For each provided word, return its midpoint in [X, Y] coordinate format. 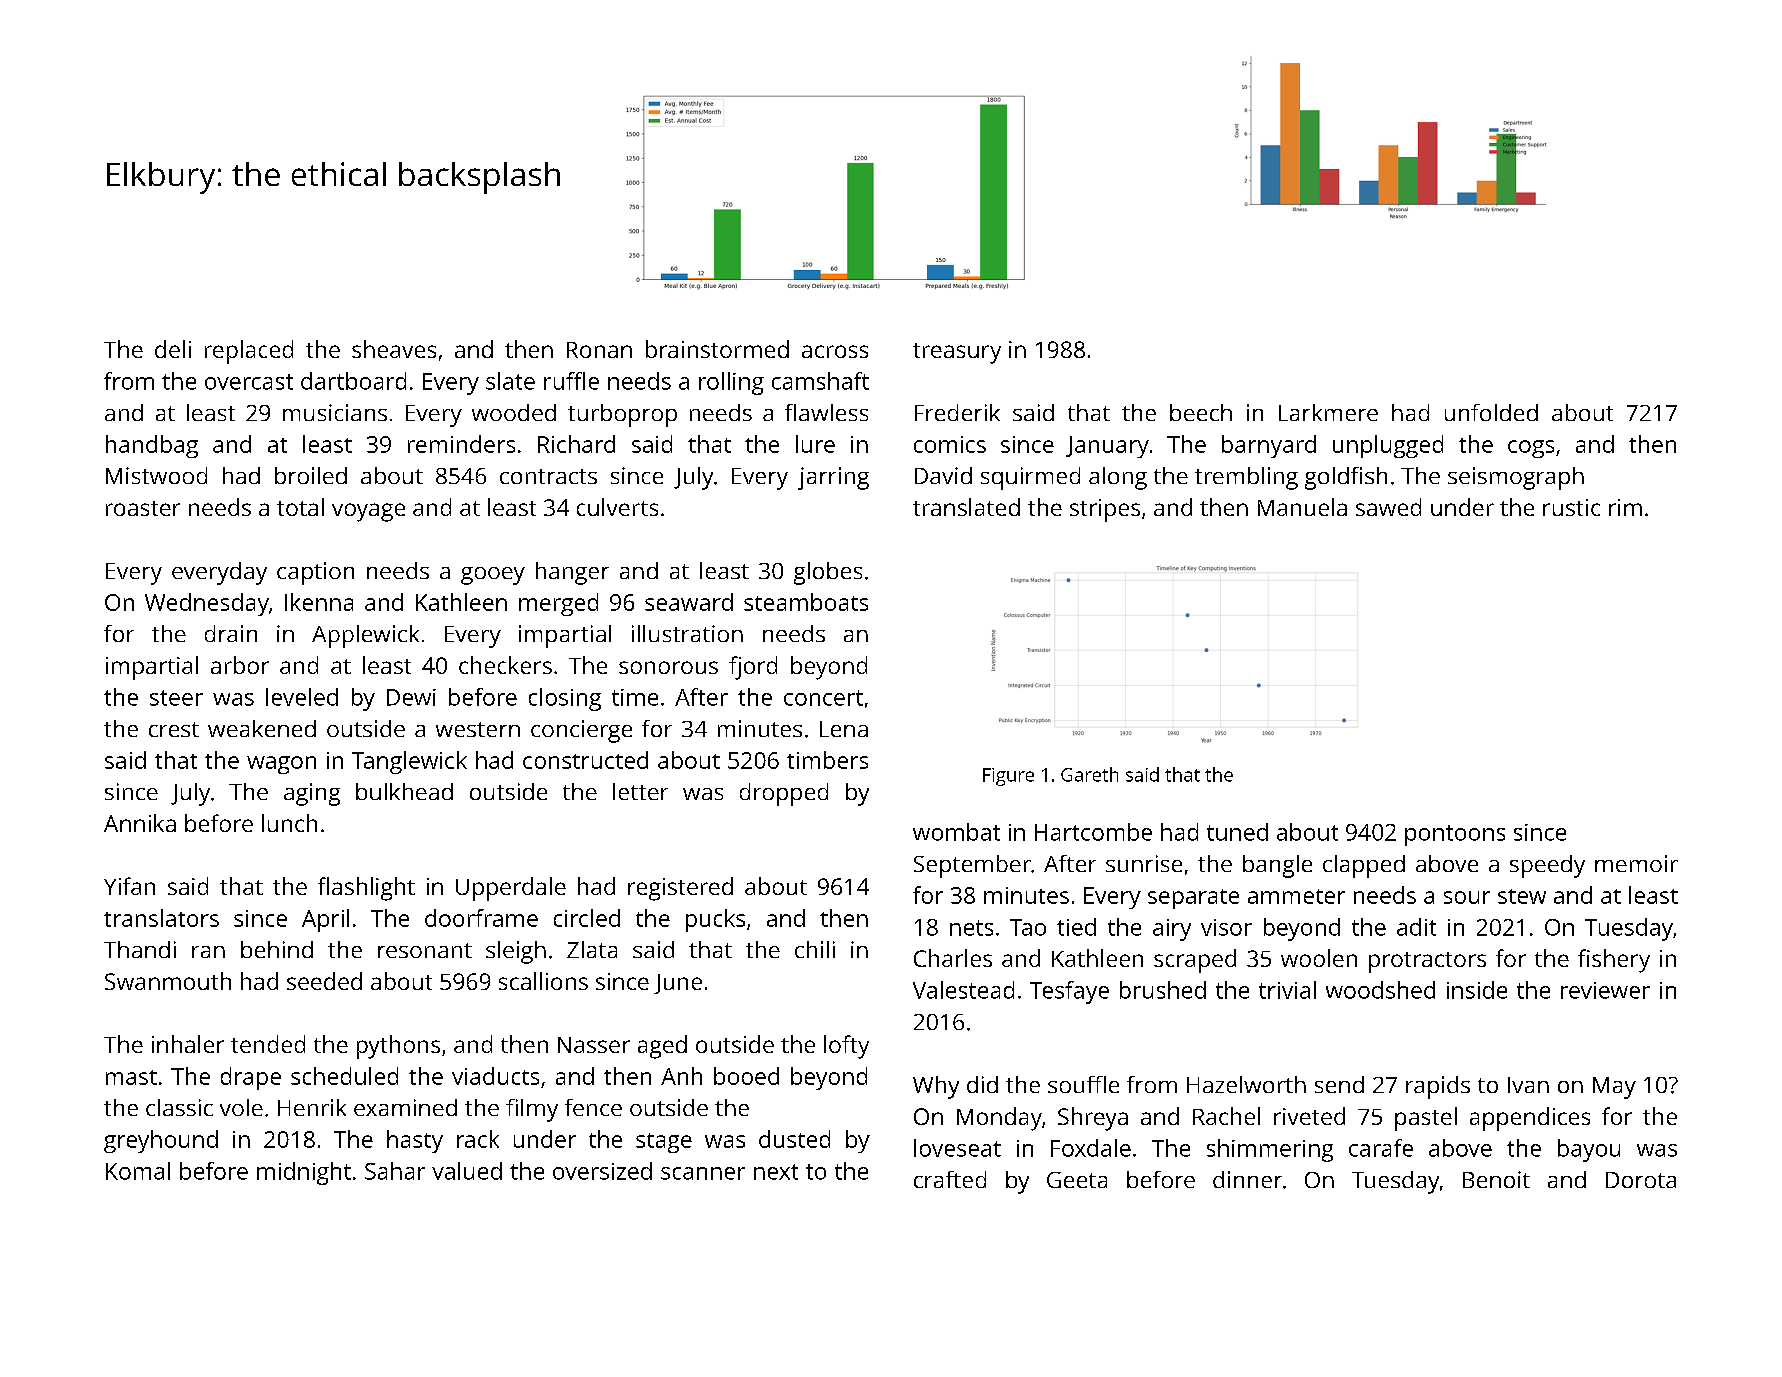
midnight [304, 1173]
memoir [1636, 863]
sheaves [394, 349]
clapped [1364, 866]
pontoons [1455, 835]
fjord [753, 668]
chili [815, 949]
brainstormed [717, 349]
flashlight [366, 889]
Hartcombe [1093, 832]
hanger [572, 573]
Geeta [1077, 1180]
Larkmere [1328, 412]
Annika [140, 823]
